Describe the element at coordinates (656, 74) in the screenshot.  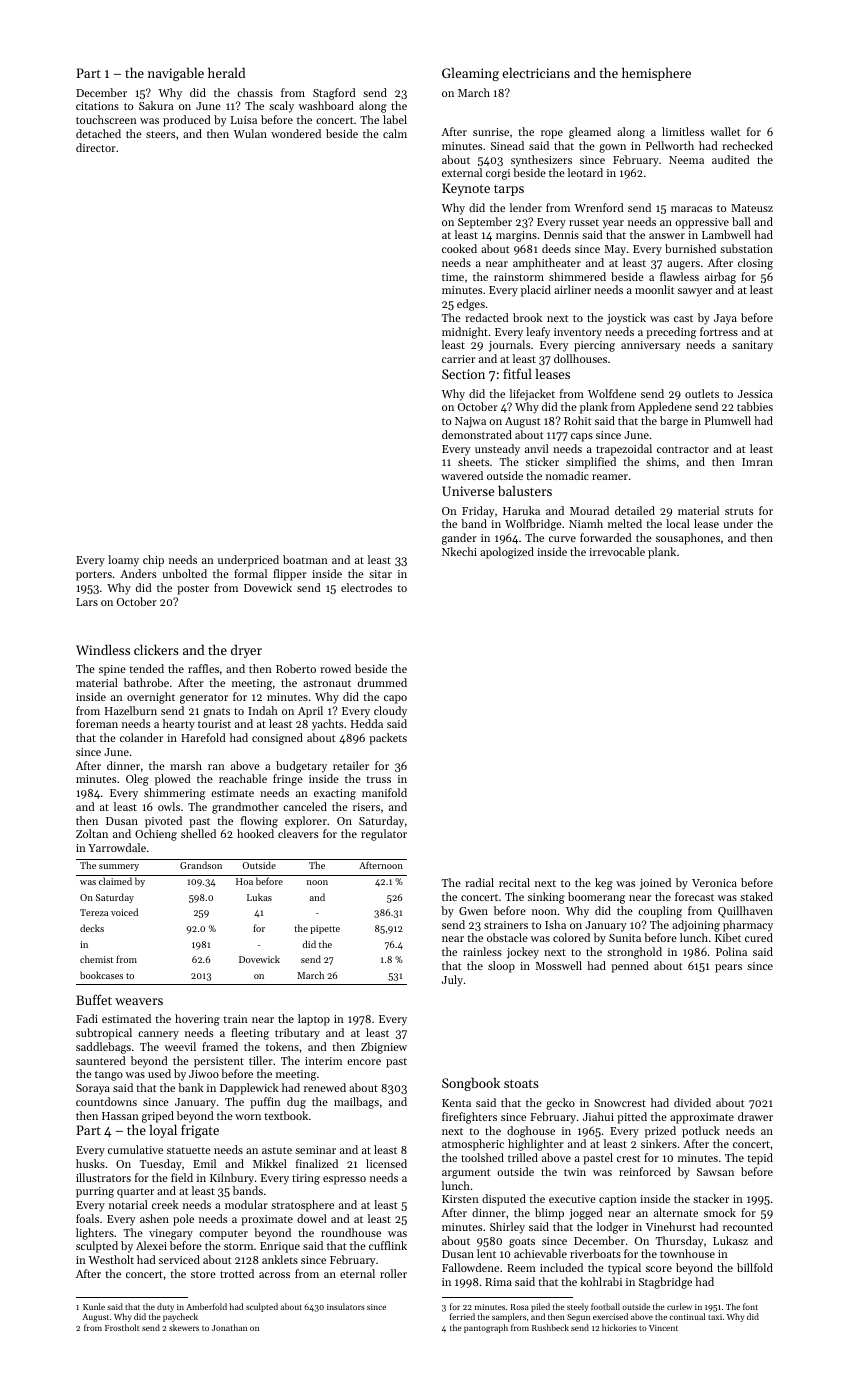
I see `hemisphere` at that location.
